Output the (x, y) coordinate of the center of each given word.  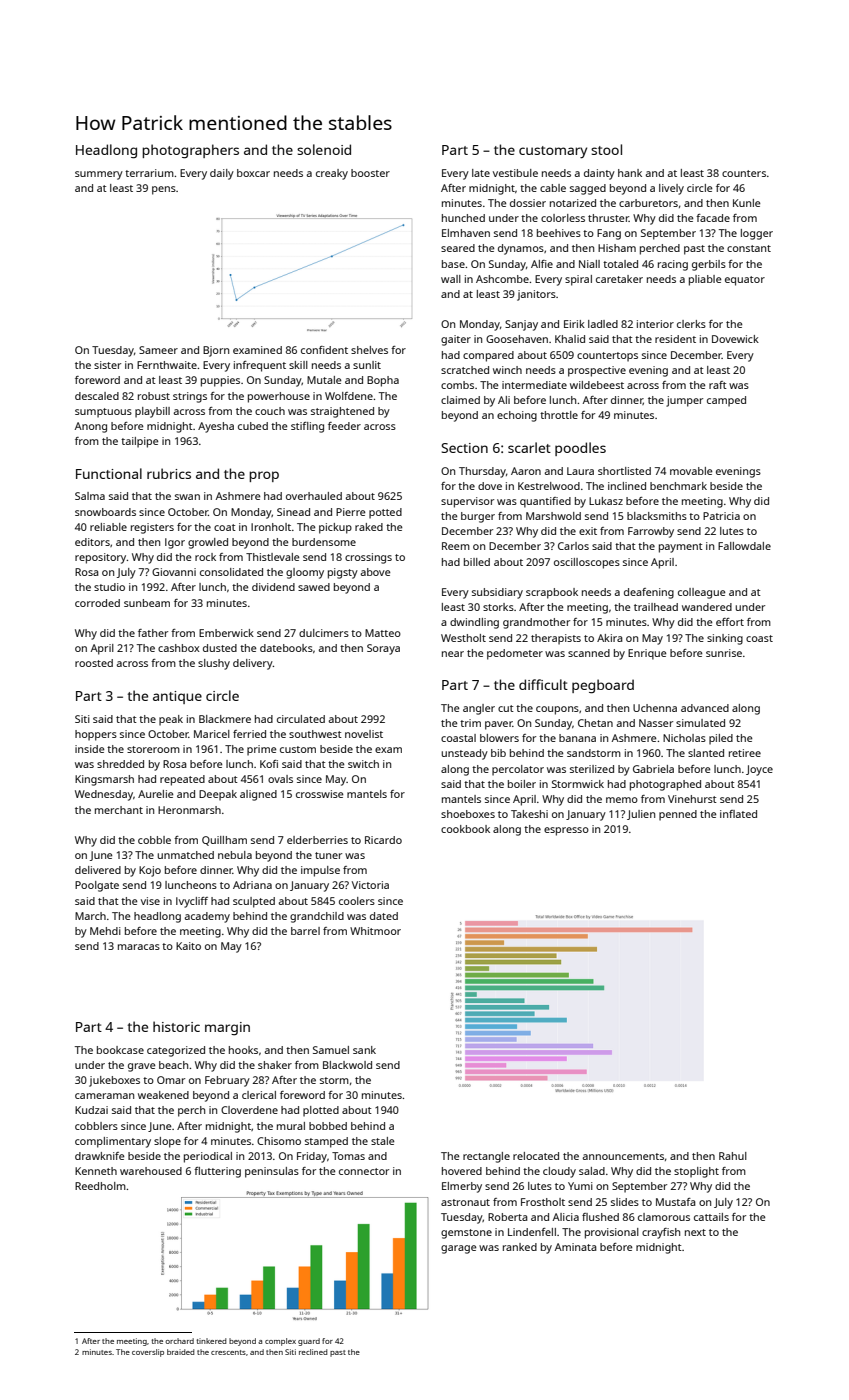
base (453, 264)
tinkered (211, 1341)
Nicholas (684, 738)
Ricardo (383, 840)
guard (309, 1342)
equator (745, 281)
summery (99, 175)
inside (90, 749)
